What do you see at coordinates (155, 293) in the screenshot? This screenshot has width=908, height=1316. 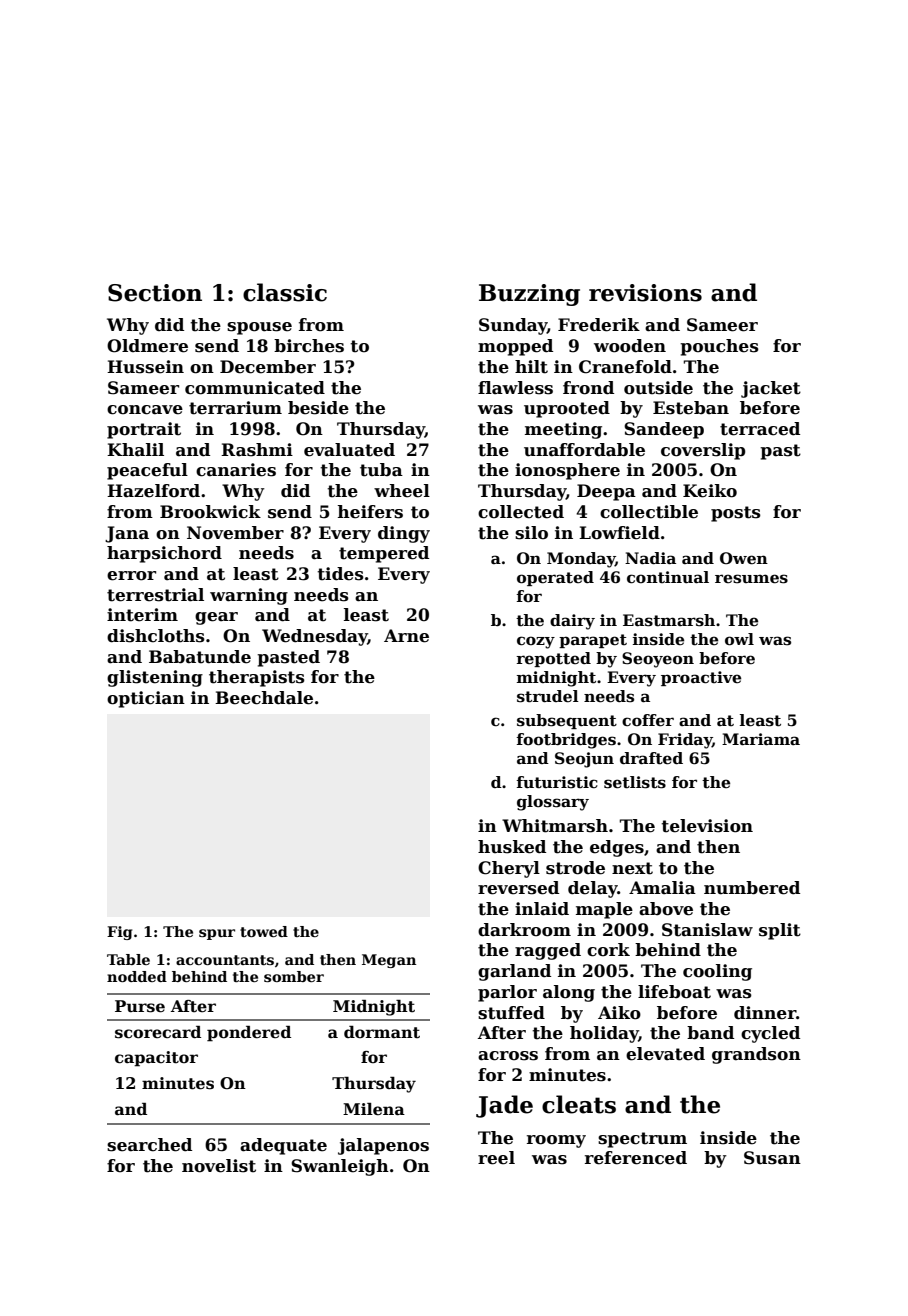 I see `Section` at bounding box center [155, 293].
